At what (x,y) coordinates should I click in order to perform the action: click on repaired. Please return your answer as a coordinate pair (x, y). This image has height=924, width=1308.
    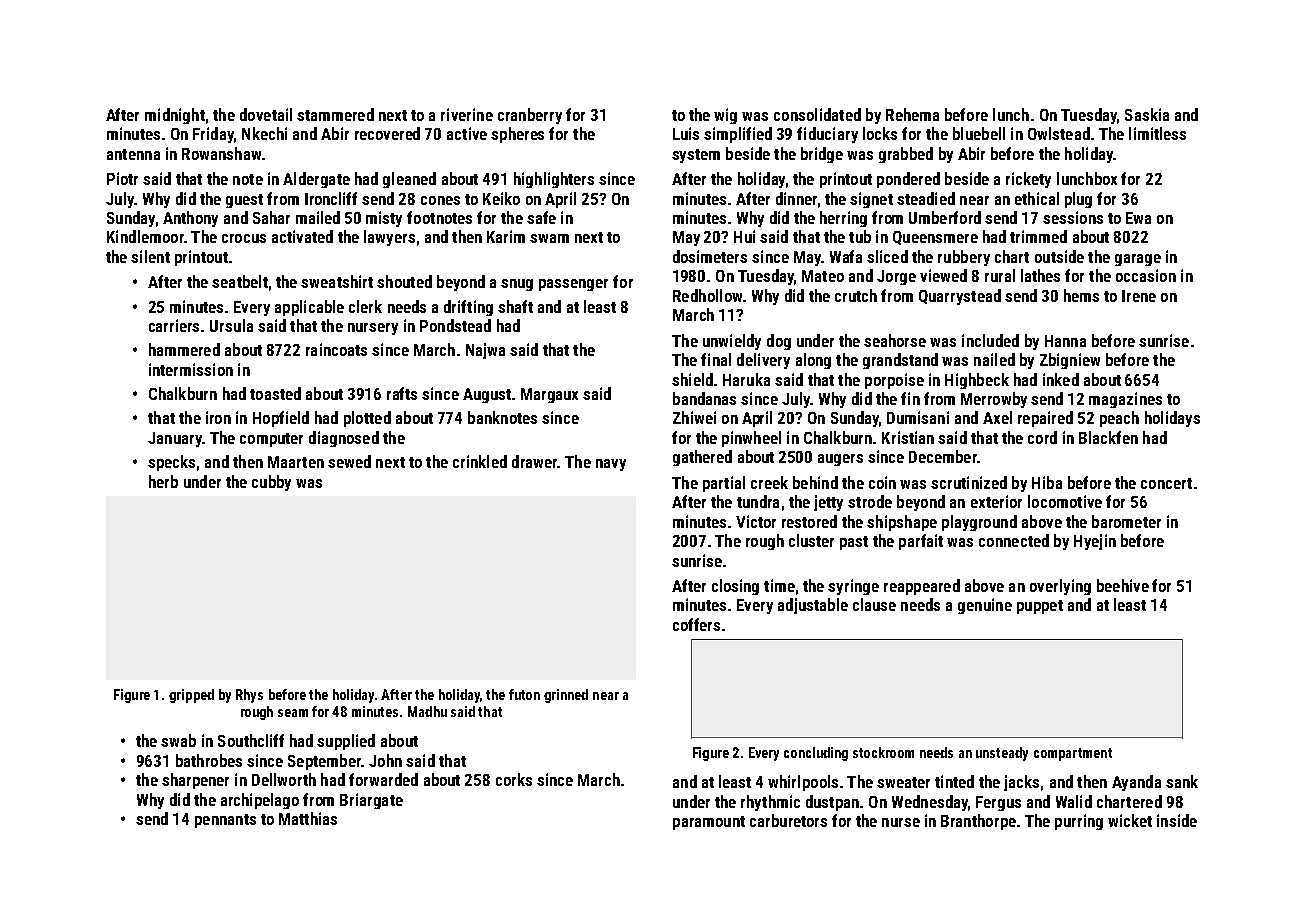
    Looking at the image, I should click on (1045, 419).
